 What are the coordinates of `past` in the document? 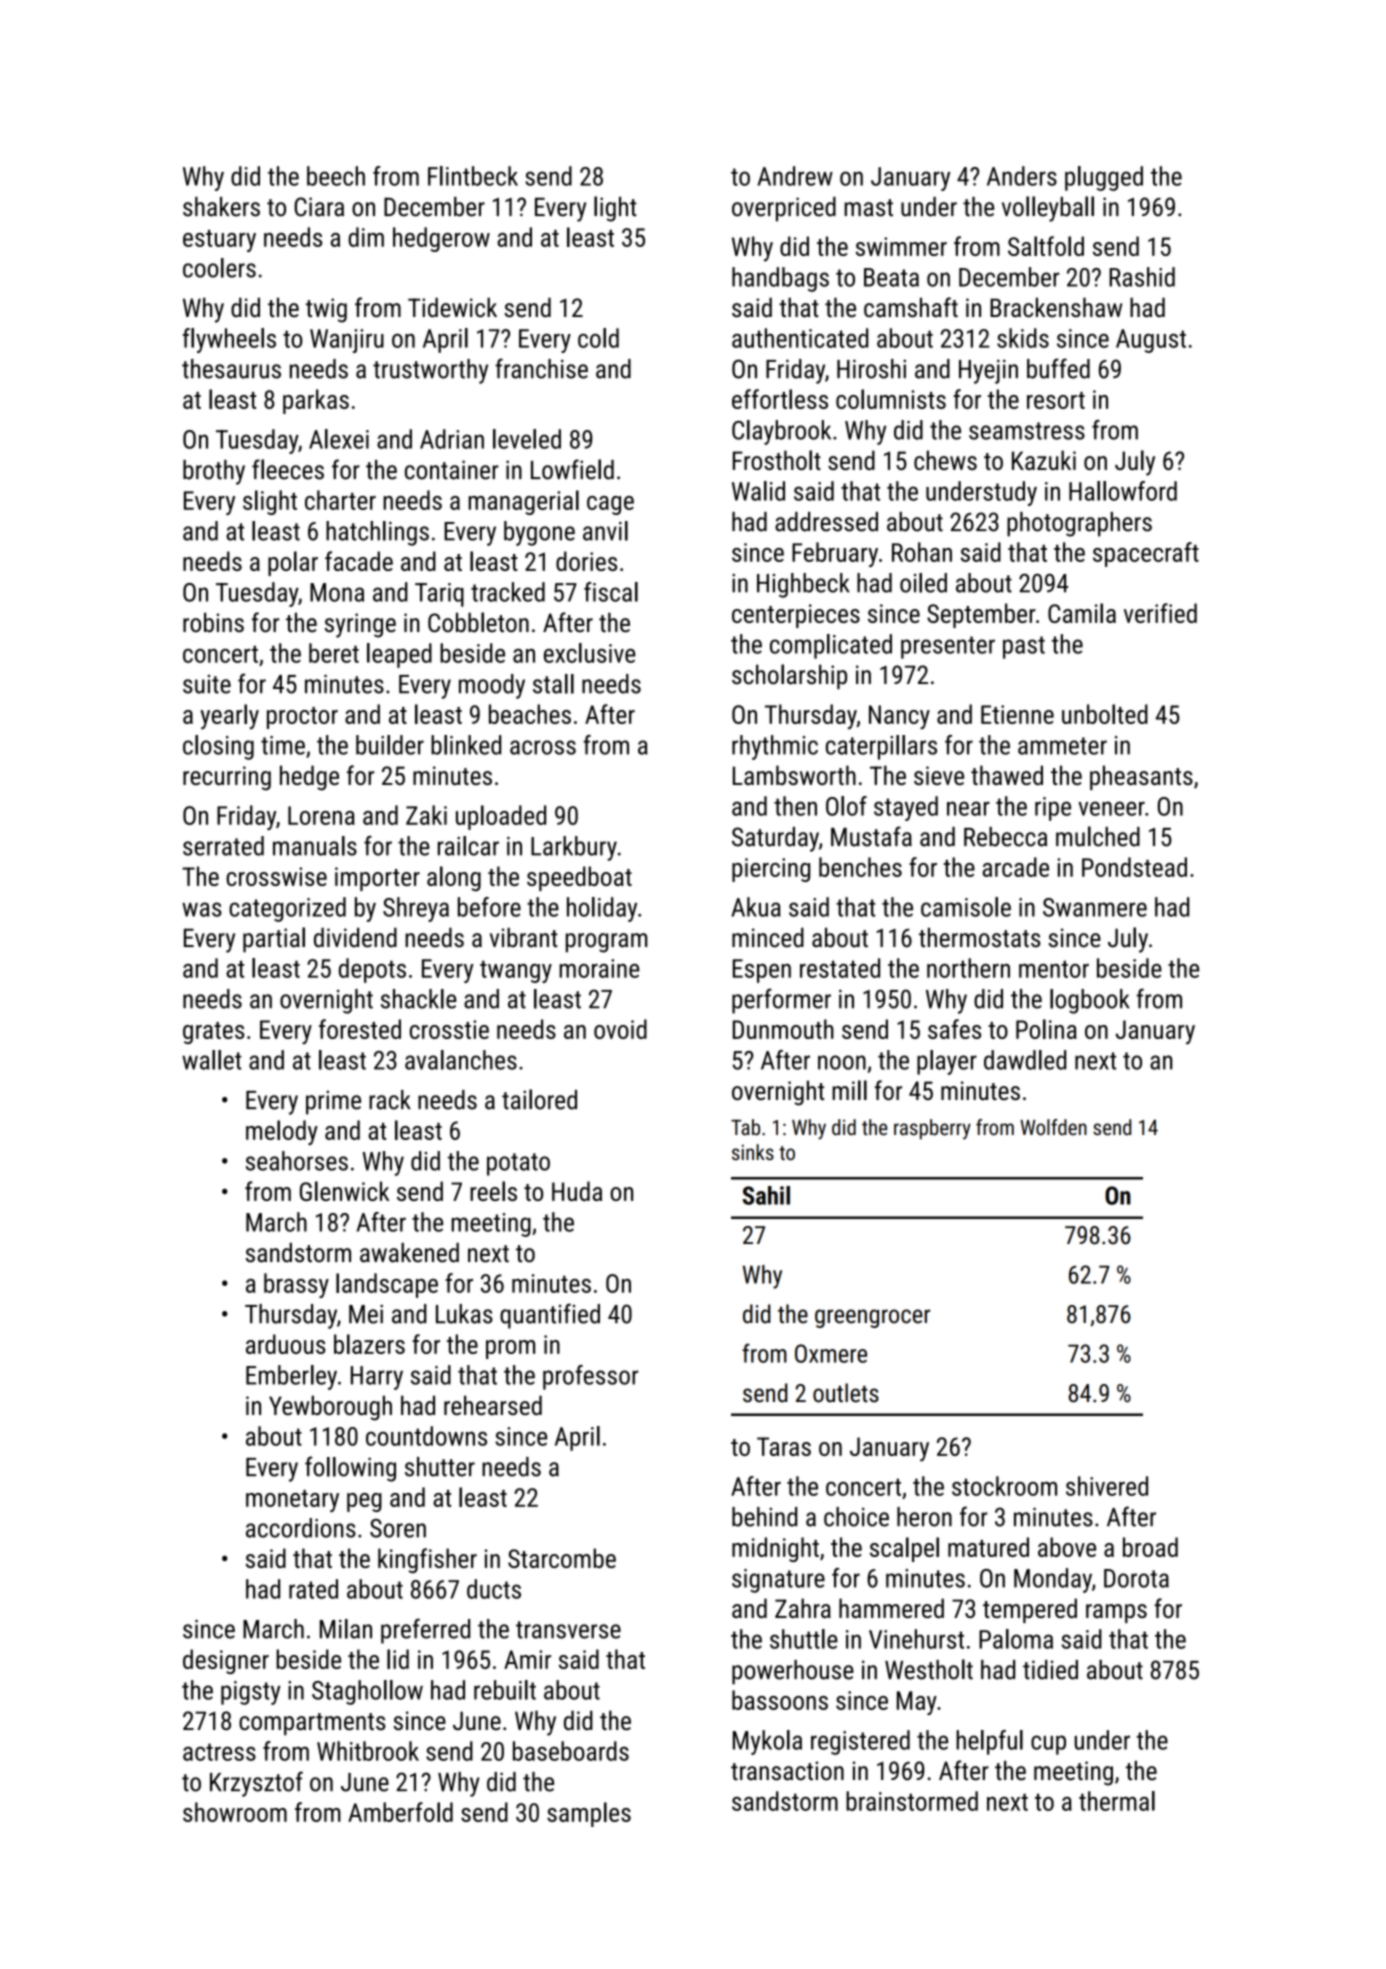 It's located at (1024, 647).
